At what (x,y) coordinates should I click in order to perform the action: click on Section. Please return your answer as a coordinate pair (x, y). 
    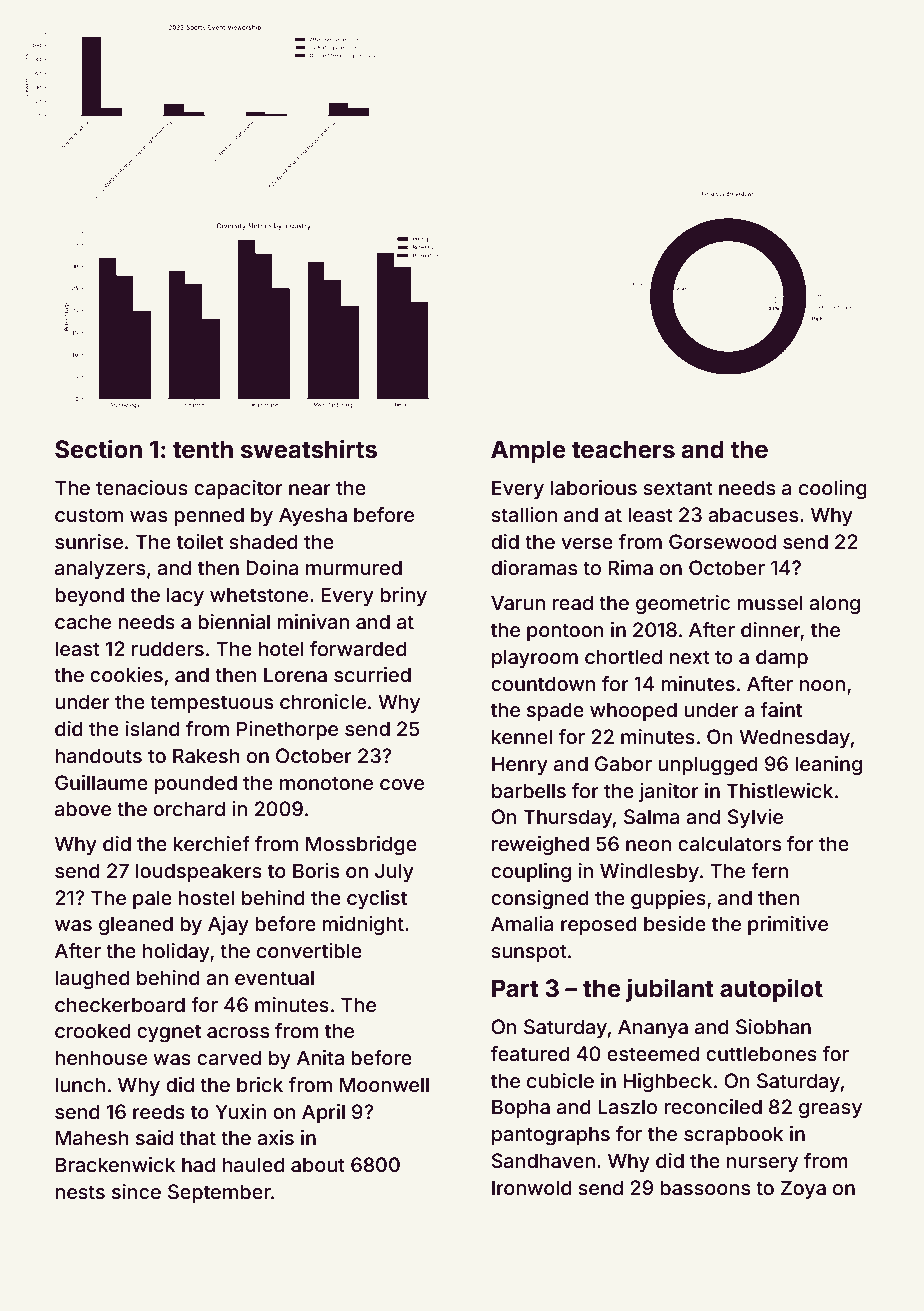
    Looking at the image, I should click on (98, 449).
